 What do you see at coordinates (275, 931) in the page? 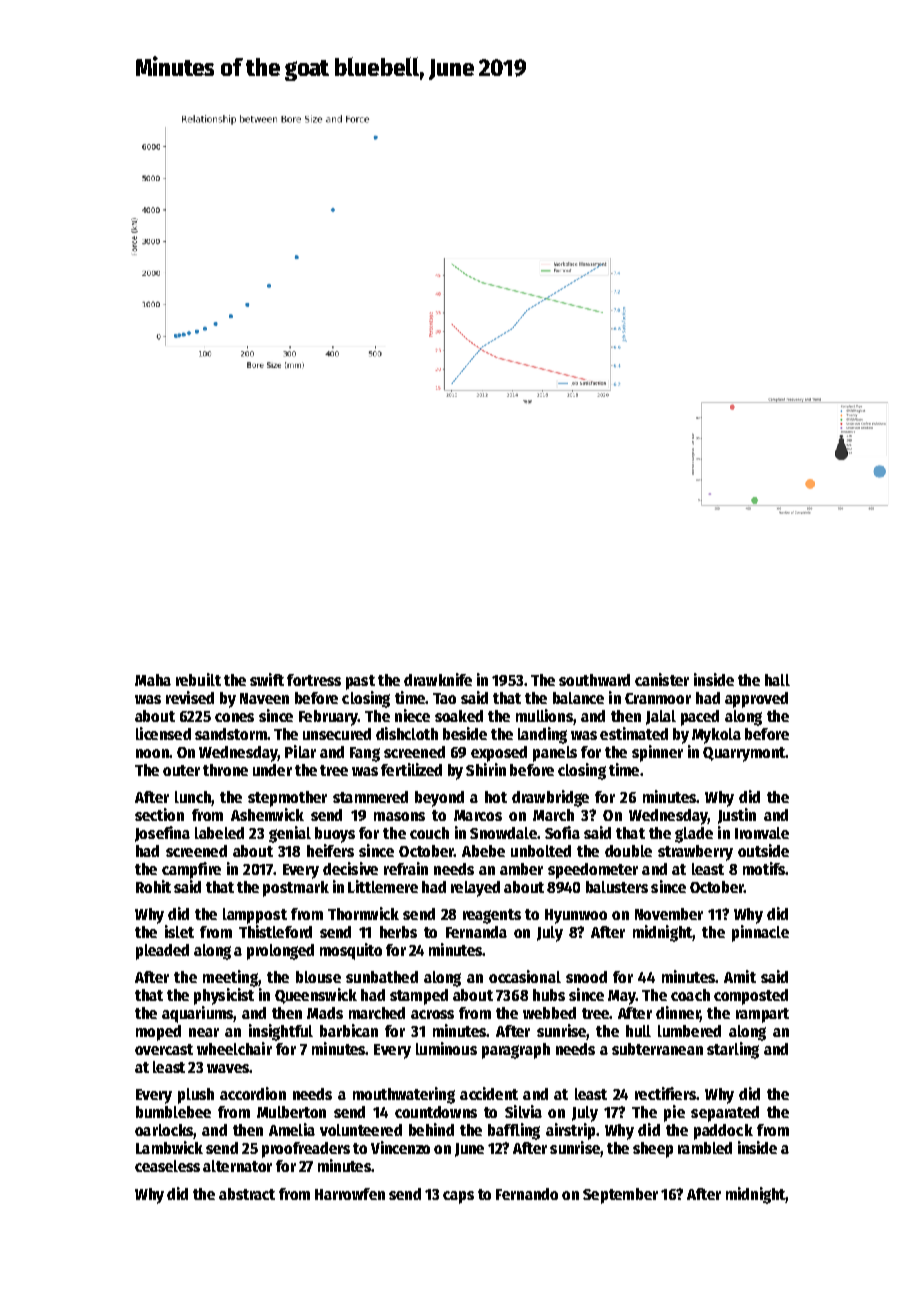
I see `Thistleford` at bounding box center [275, 931].
